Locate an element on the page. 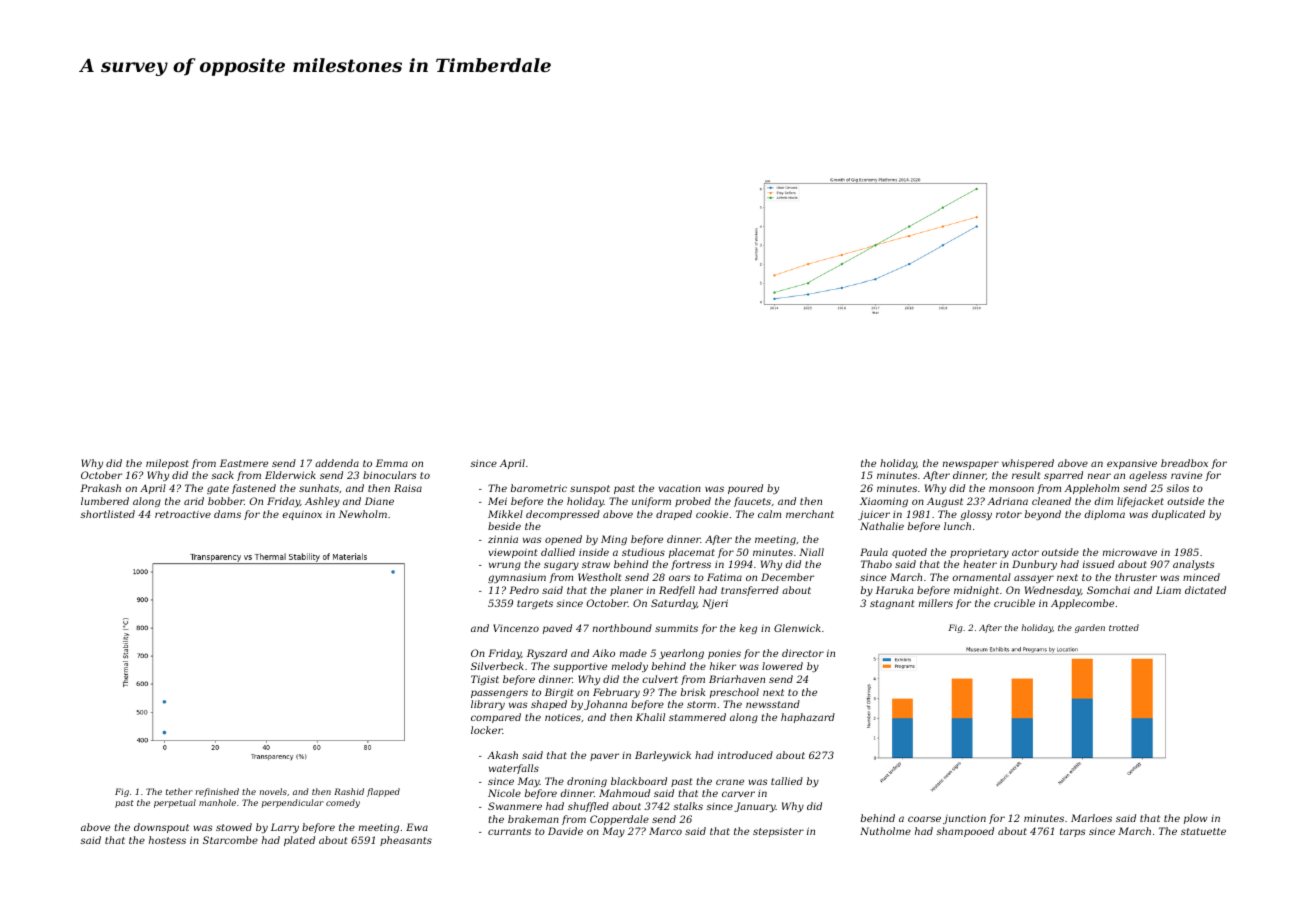  lunch is located at coordinates (957, 526).
